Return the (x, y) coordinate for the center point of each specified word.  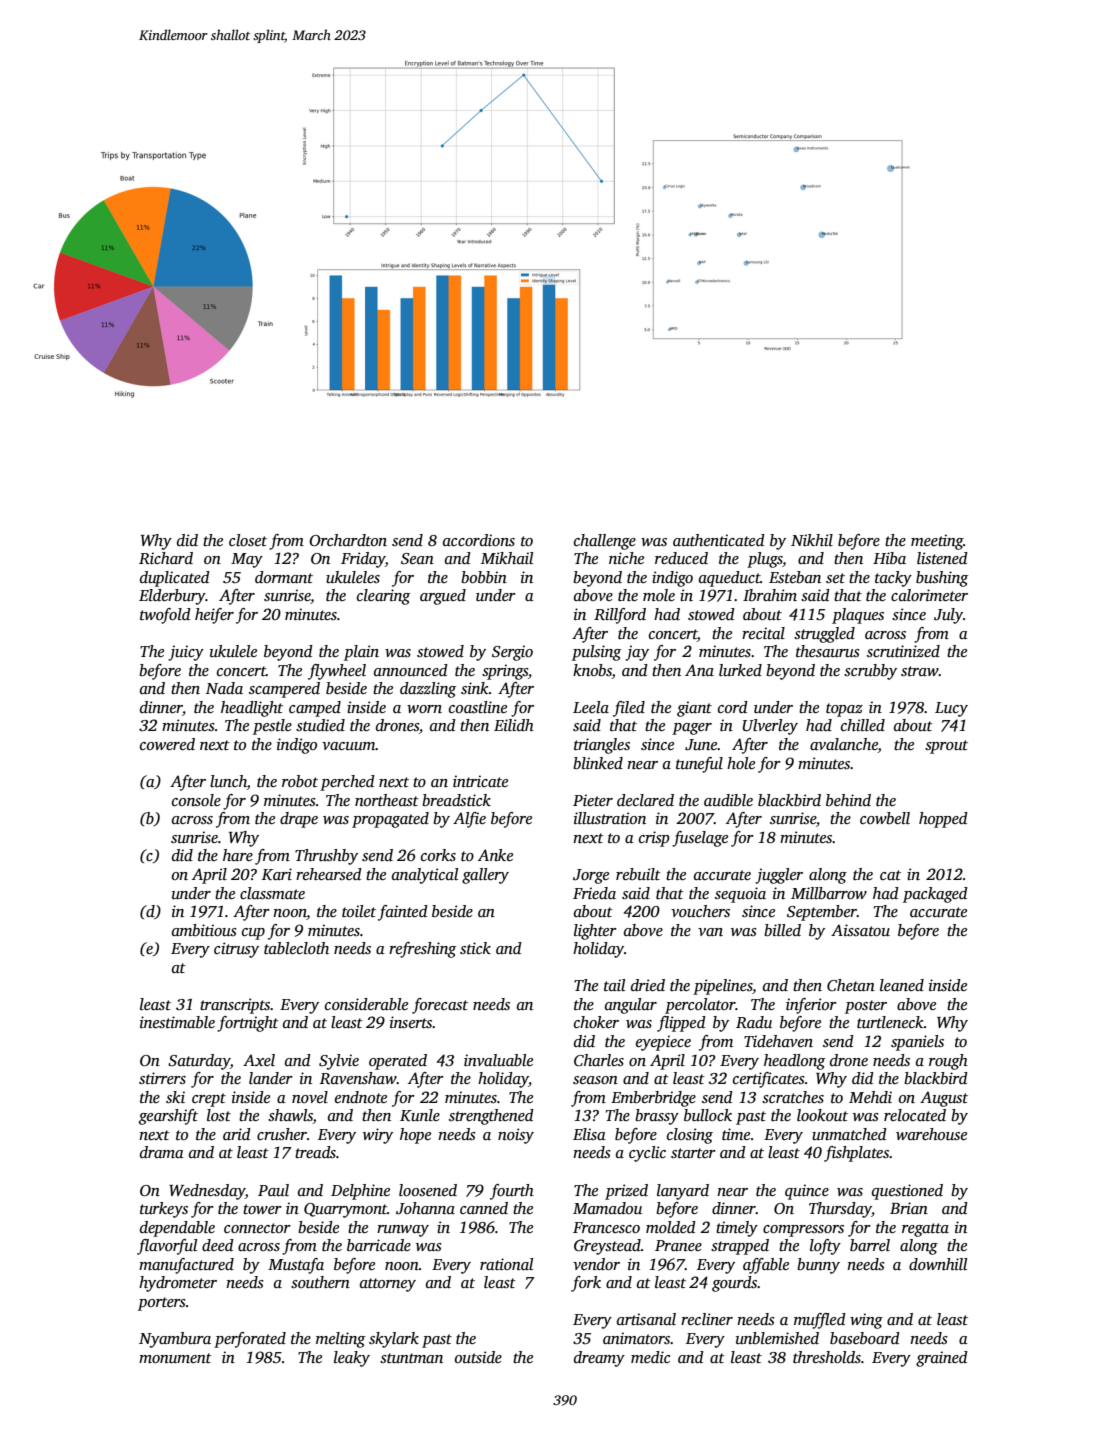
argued (443, 597)
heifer (214, 616)
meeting (937, 542)
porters (162, 1304)
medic (650, 1357)
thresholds (827, 1357)
